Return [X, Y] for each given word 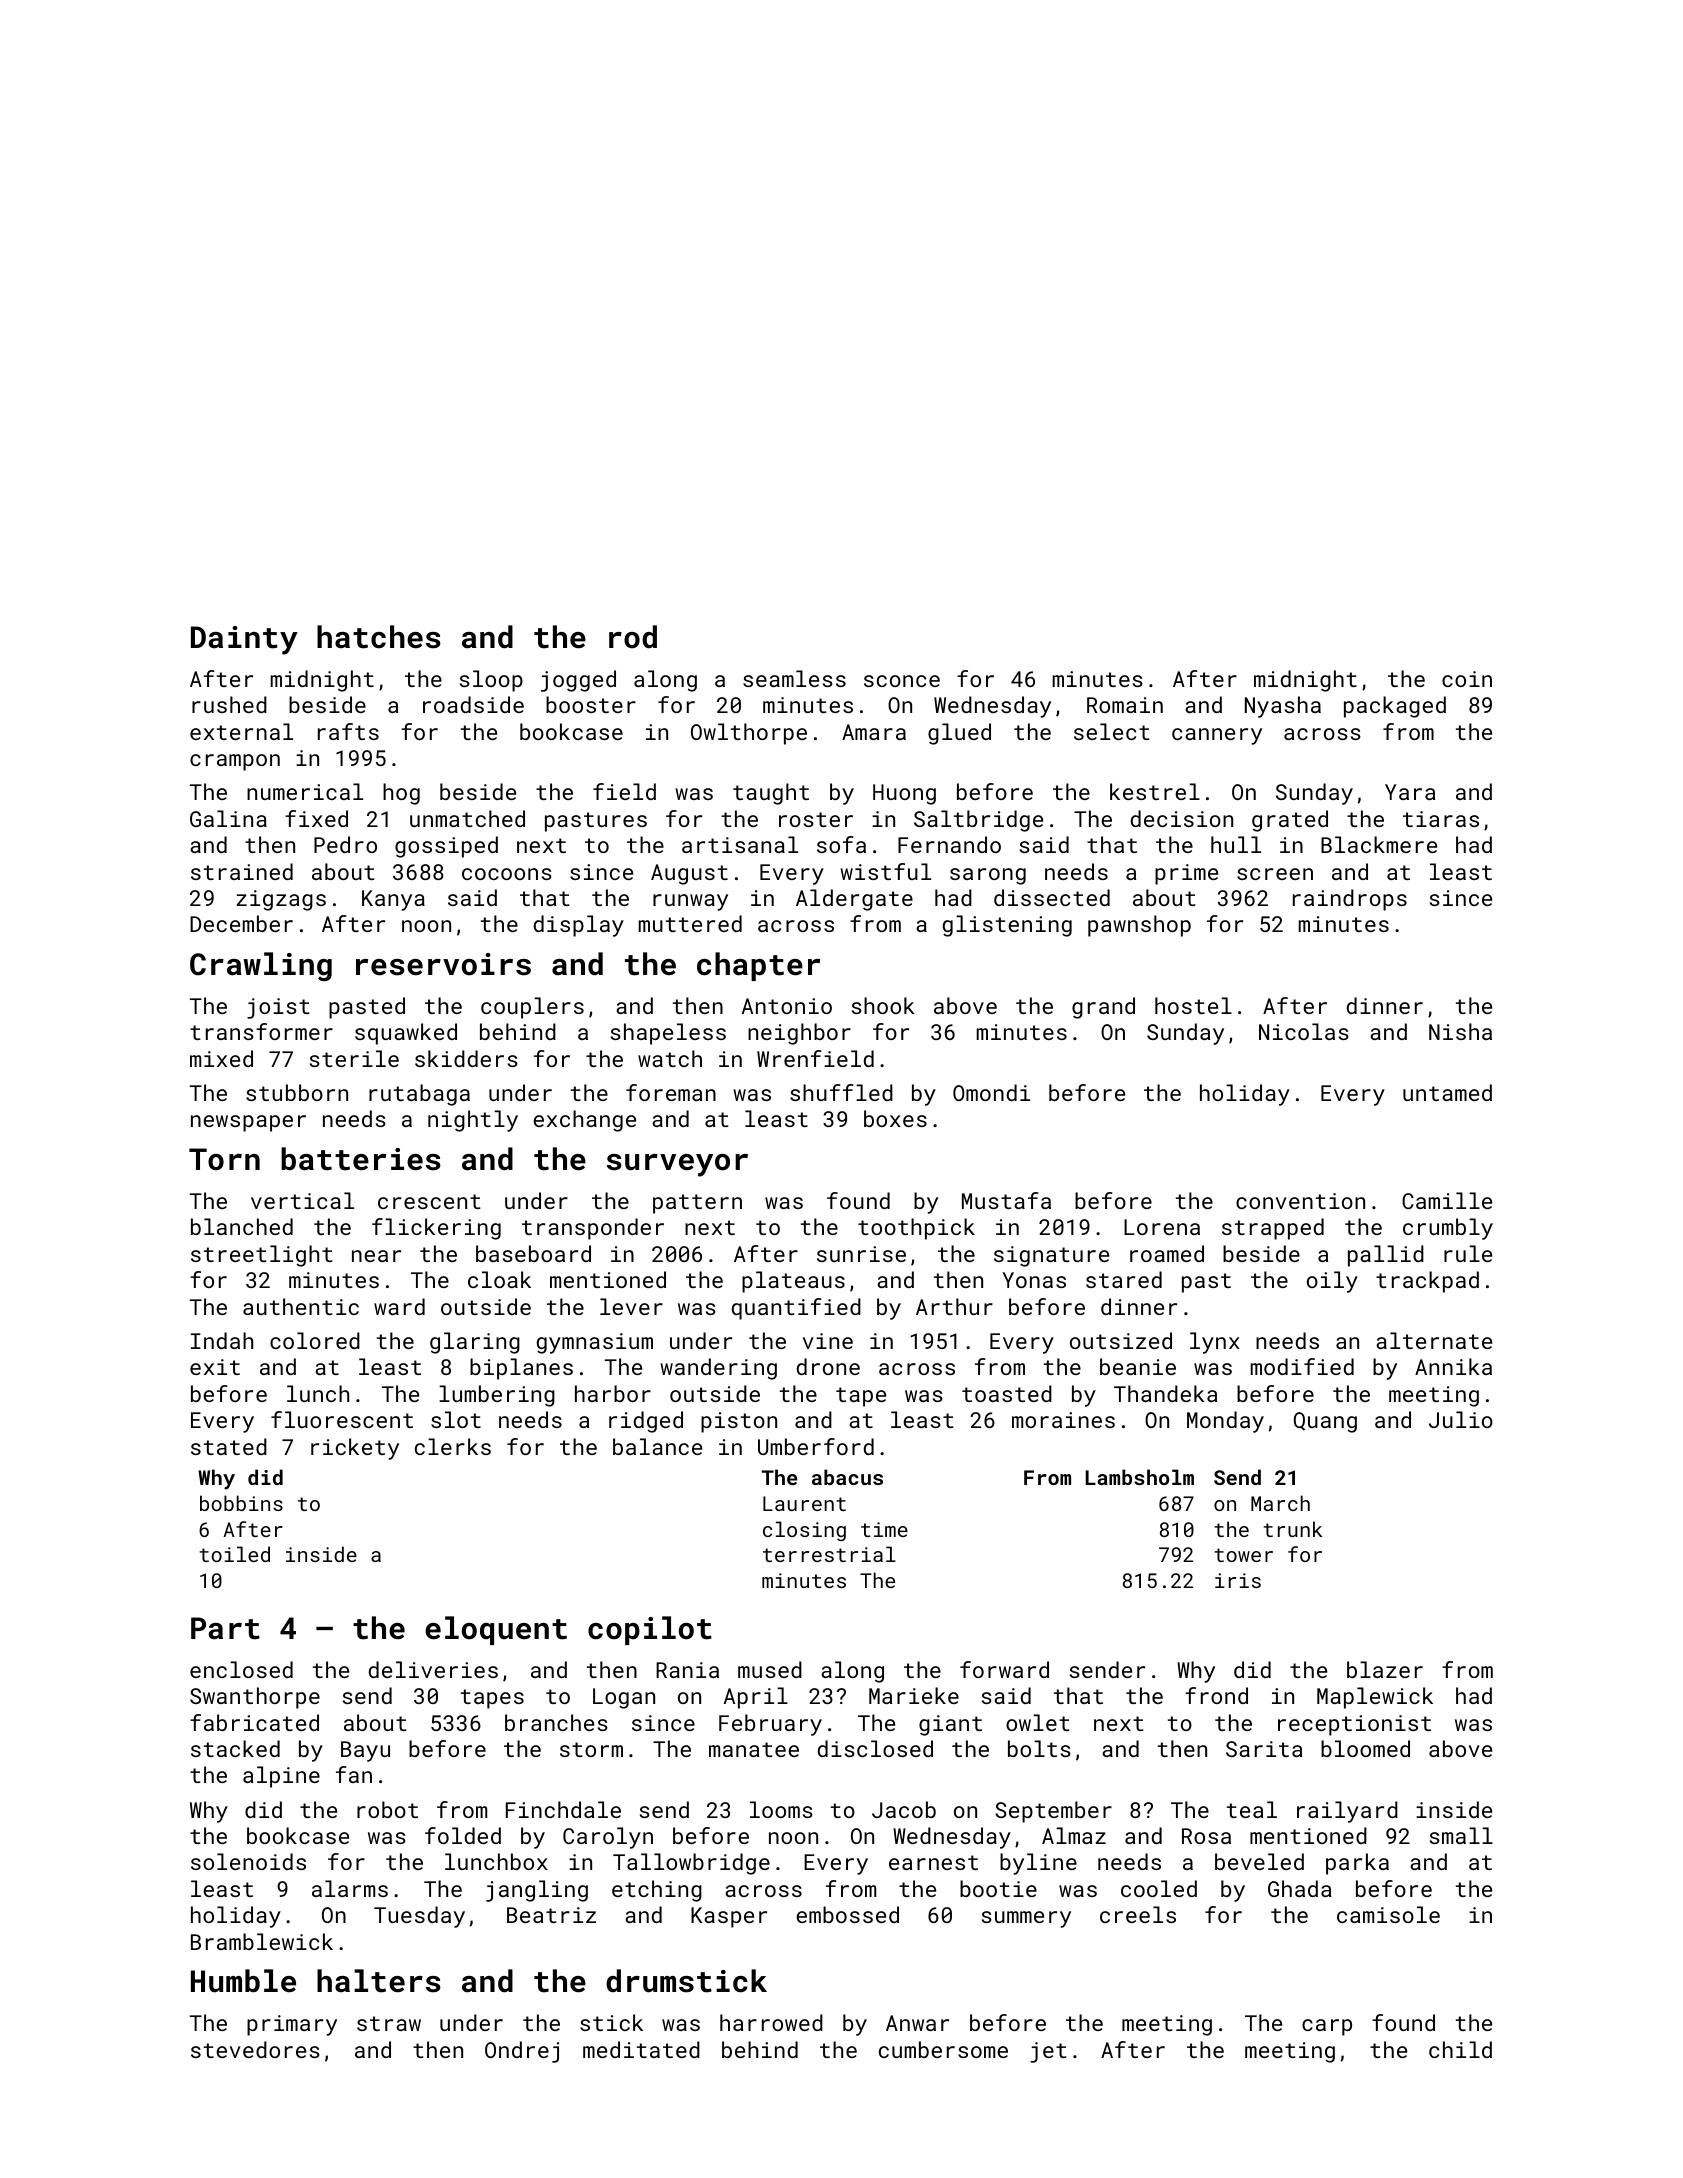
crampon [235, 762]
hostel [1193, 1005]
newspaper [248, 1123]
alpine [281, 1777]
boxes [895, 1118]
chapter [758, 966]
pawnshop [1139, 926]
